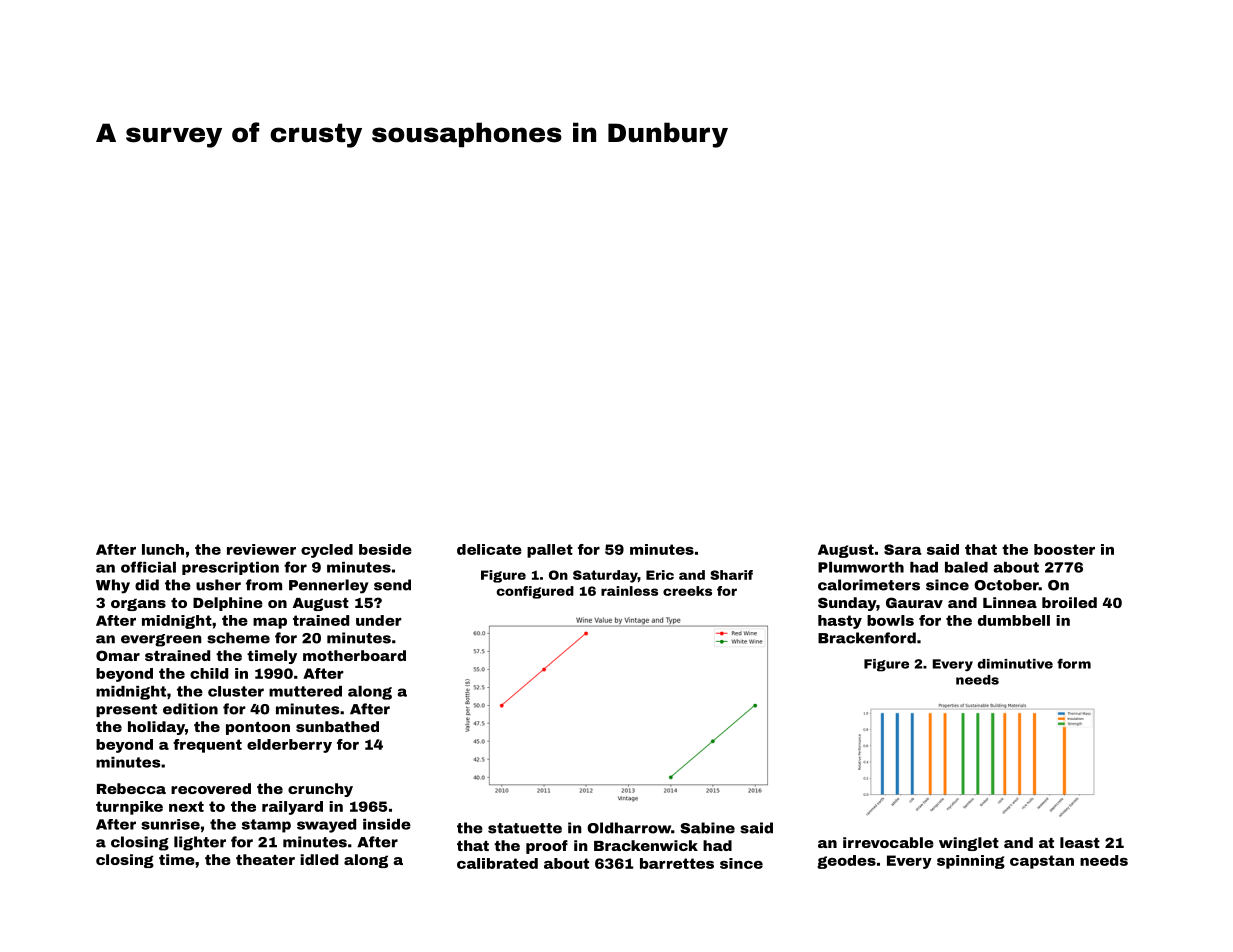 This screenshot has height=952, width=1233. Describe the element at coordinates (914, 602) in the screenshot. I see `Gaurav` at that location.
